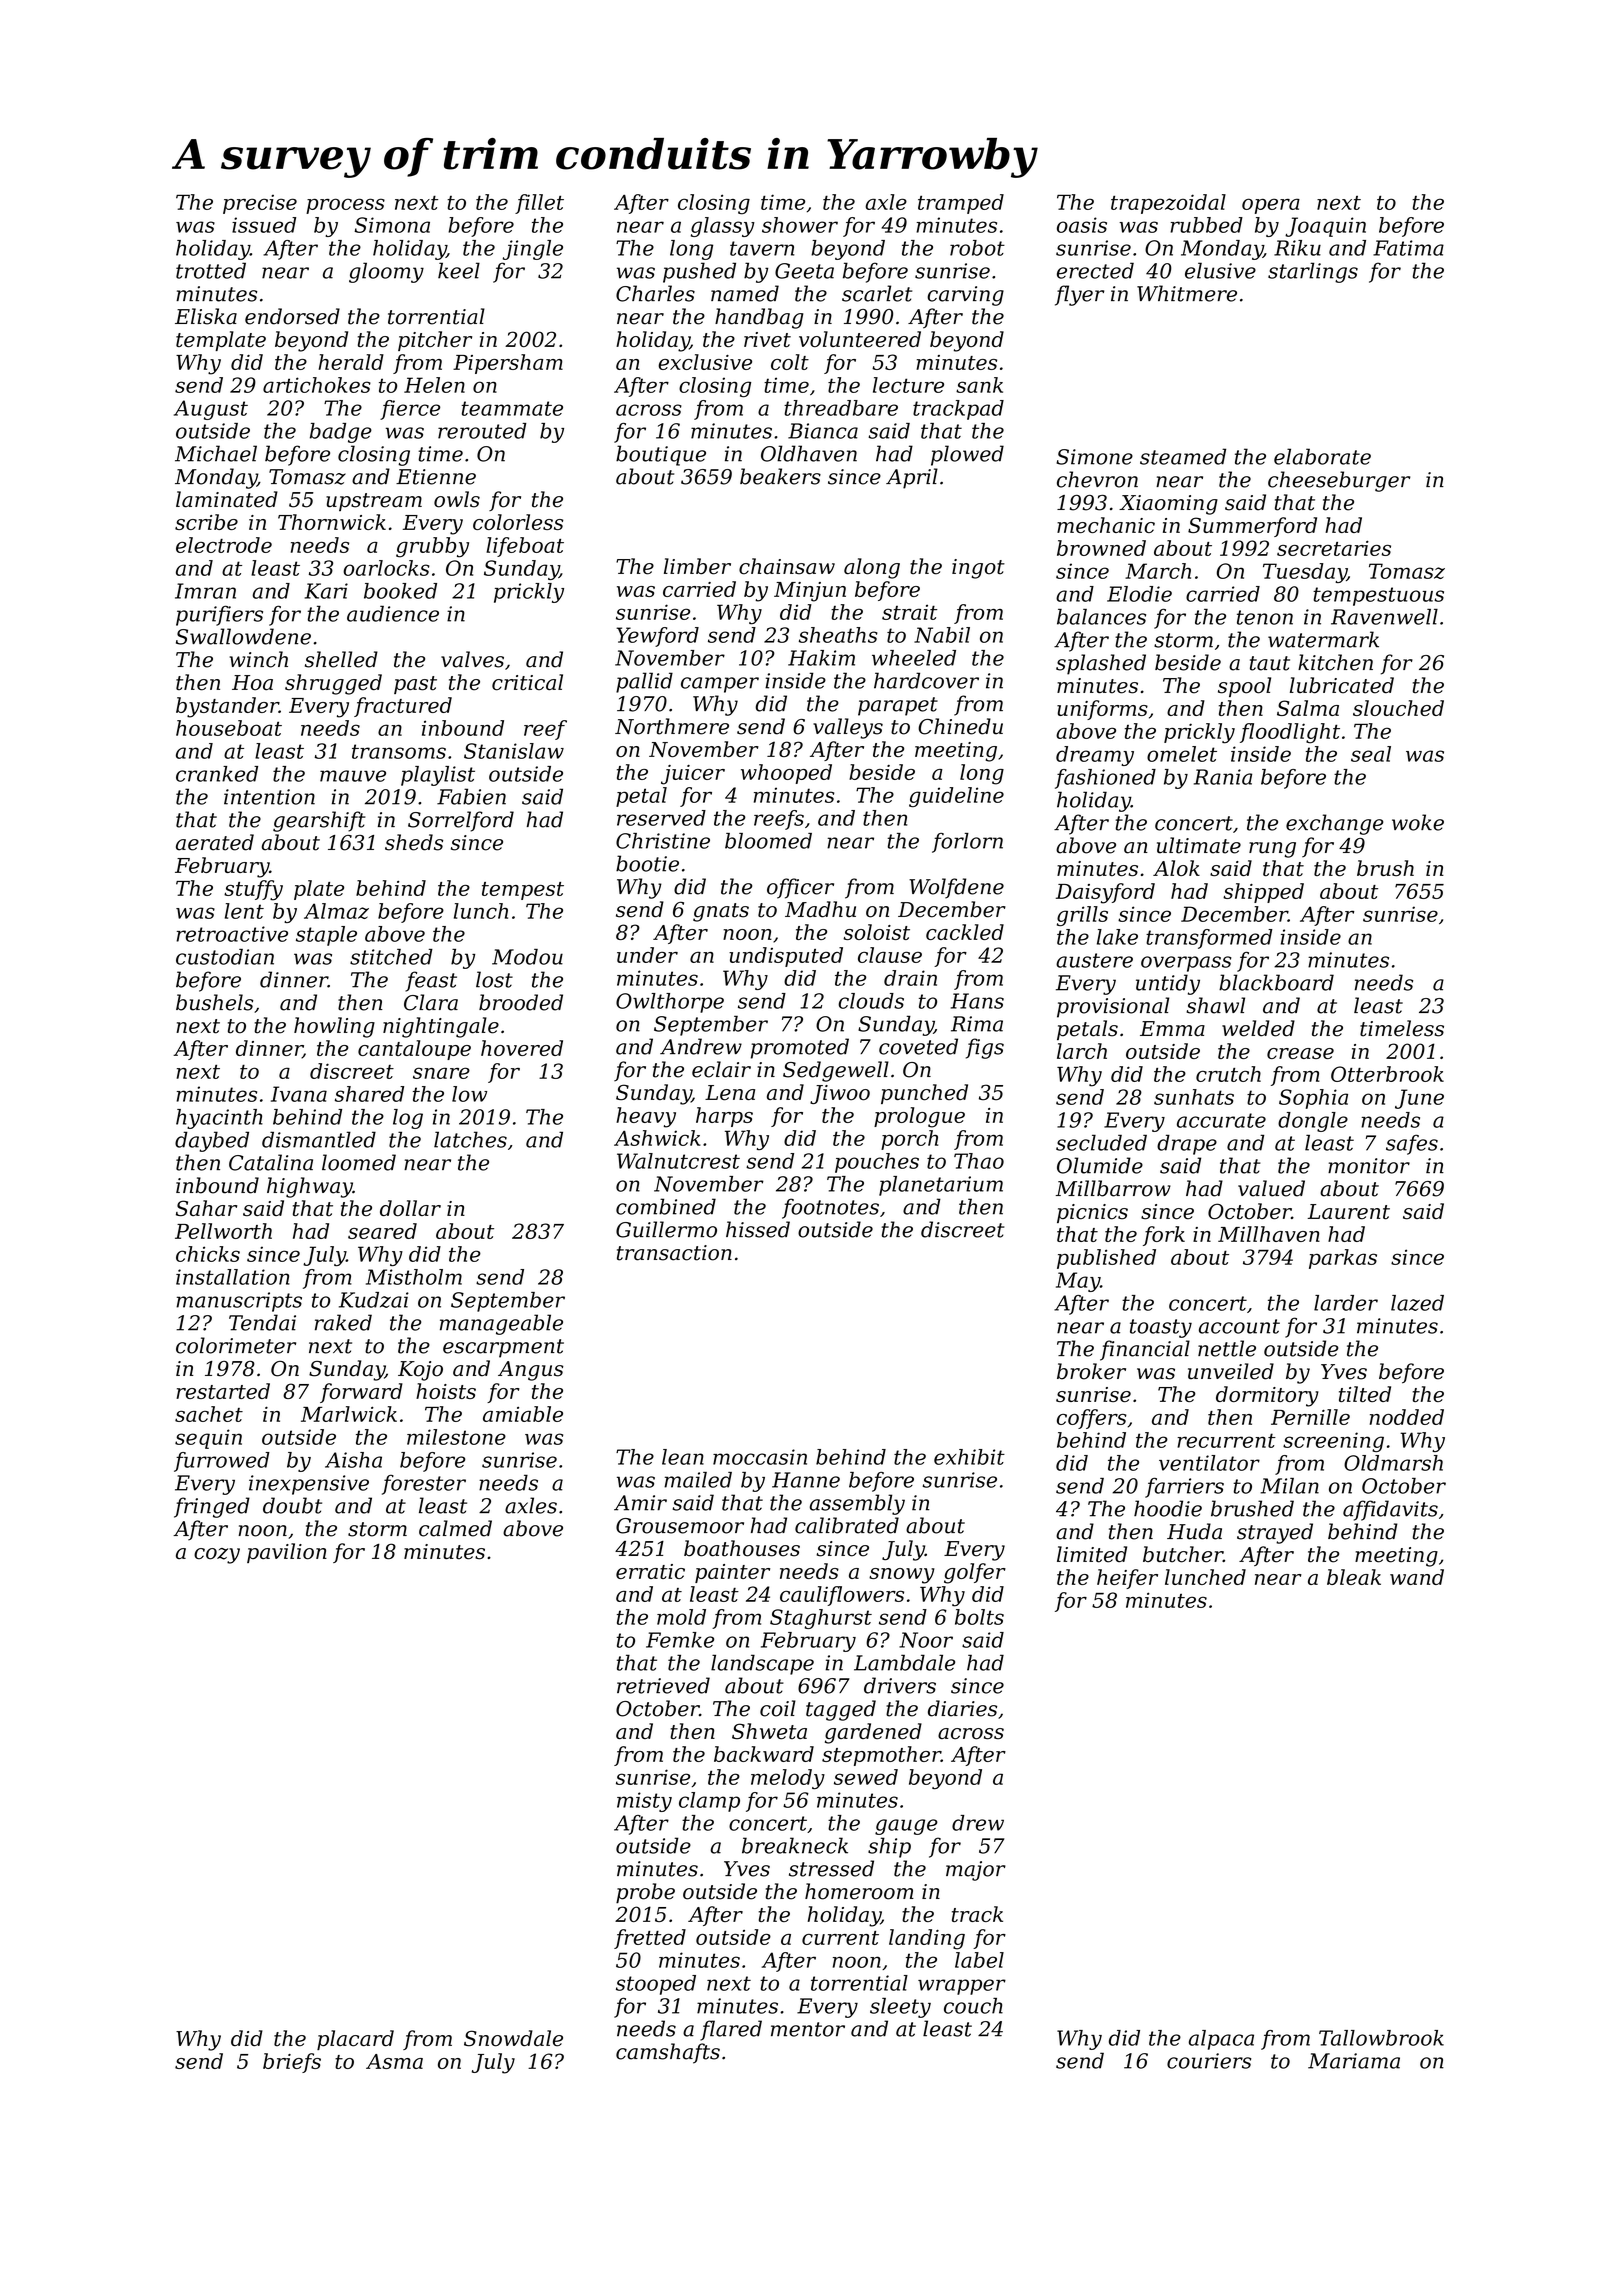 The width and height of the screenshot is (1620, 2292). Describe the element at coordinates (973, 2005) in the screenshot. I see `couch` at that location.
